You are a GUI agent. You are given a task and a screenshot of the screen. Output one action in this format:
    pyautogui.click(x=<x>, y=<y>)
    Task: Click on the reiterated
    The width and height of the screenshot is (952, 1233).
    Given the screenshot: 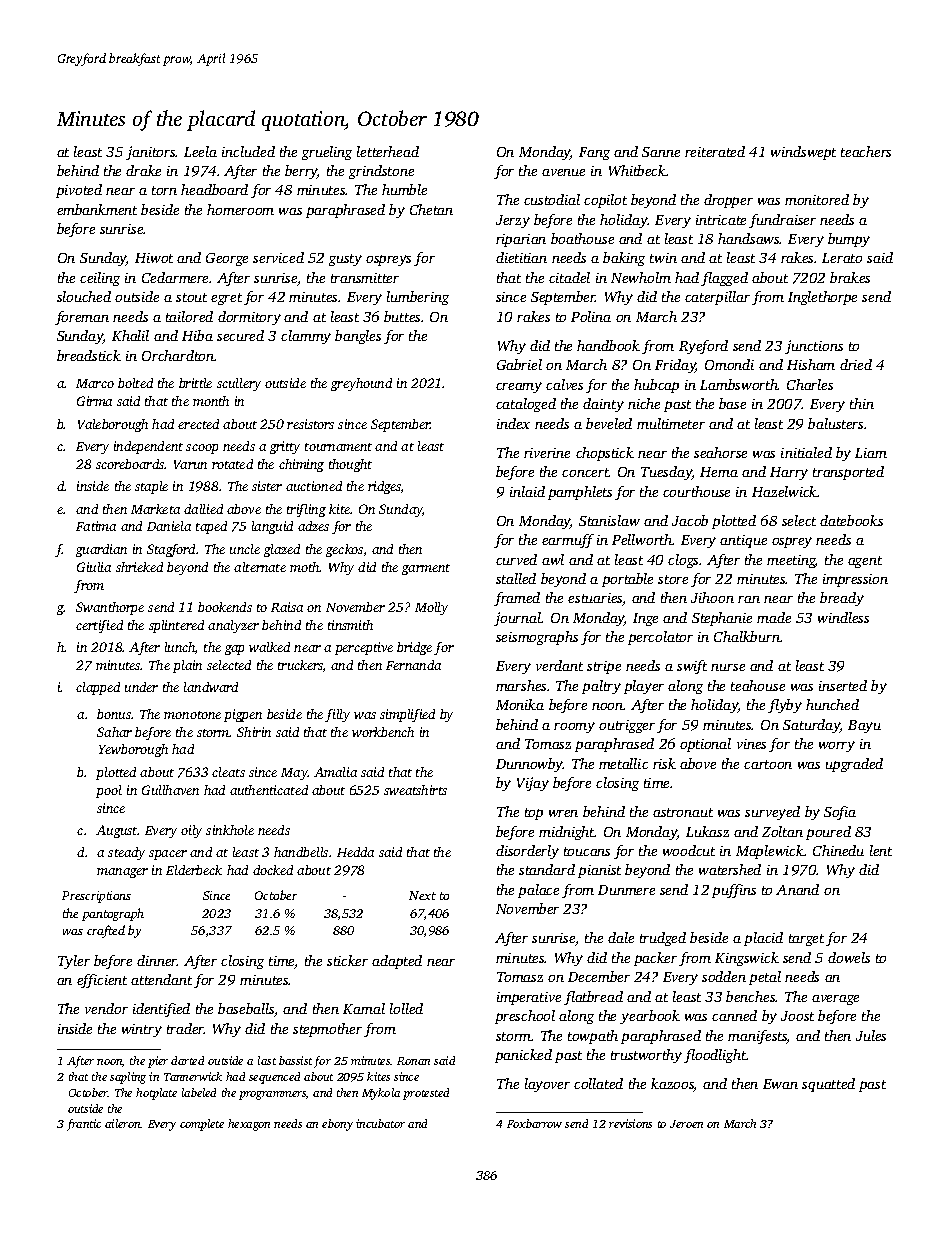 What is the action you would take?
    pyautogui.click(x=715, y=151)
